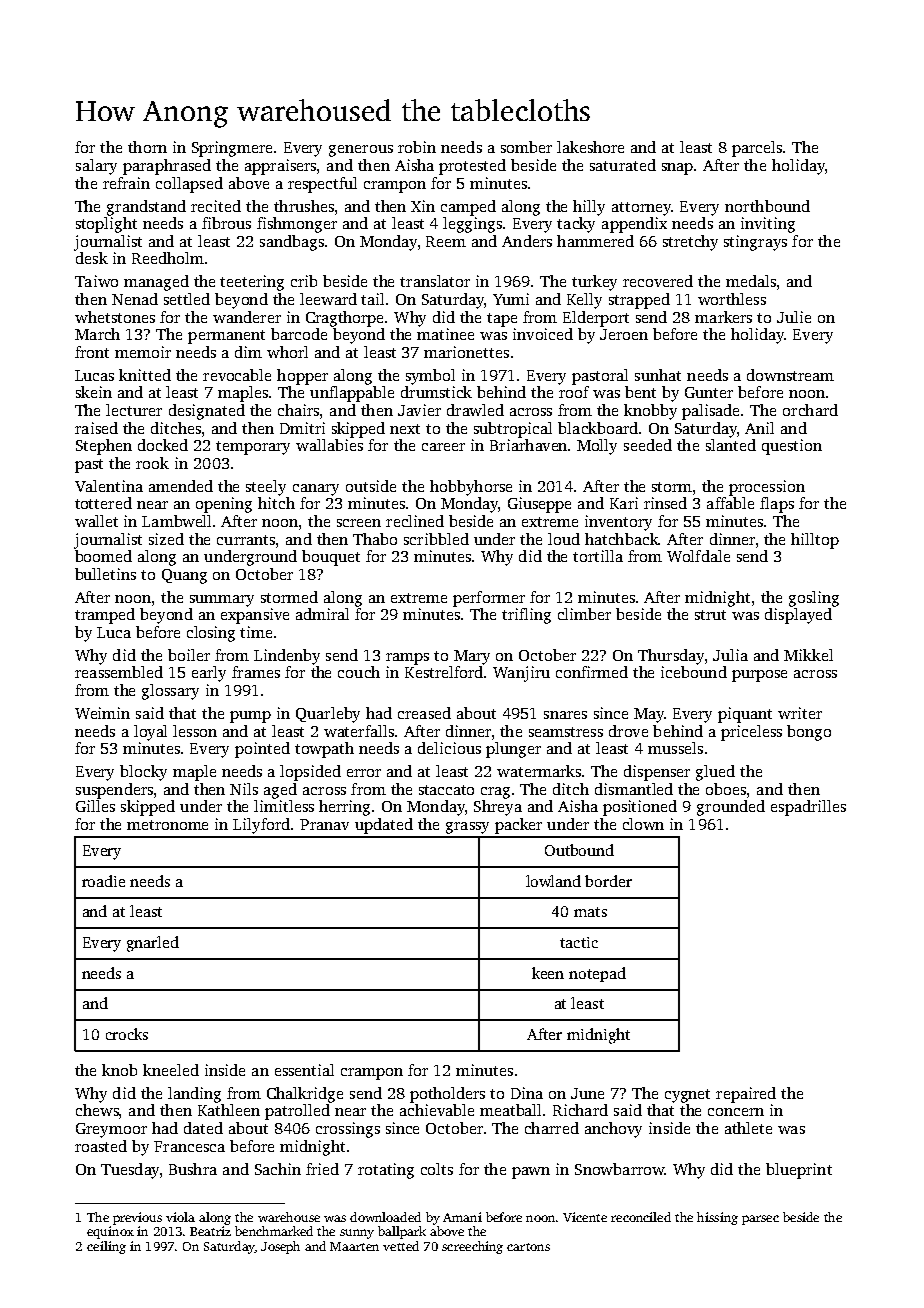  I want to click on reconciled, so click(641, 1217).
